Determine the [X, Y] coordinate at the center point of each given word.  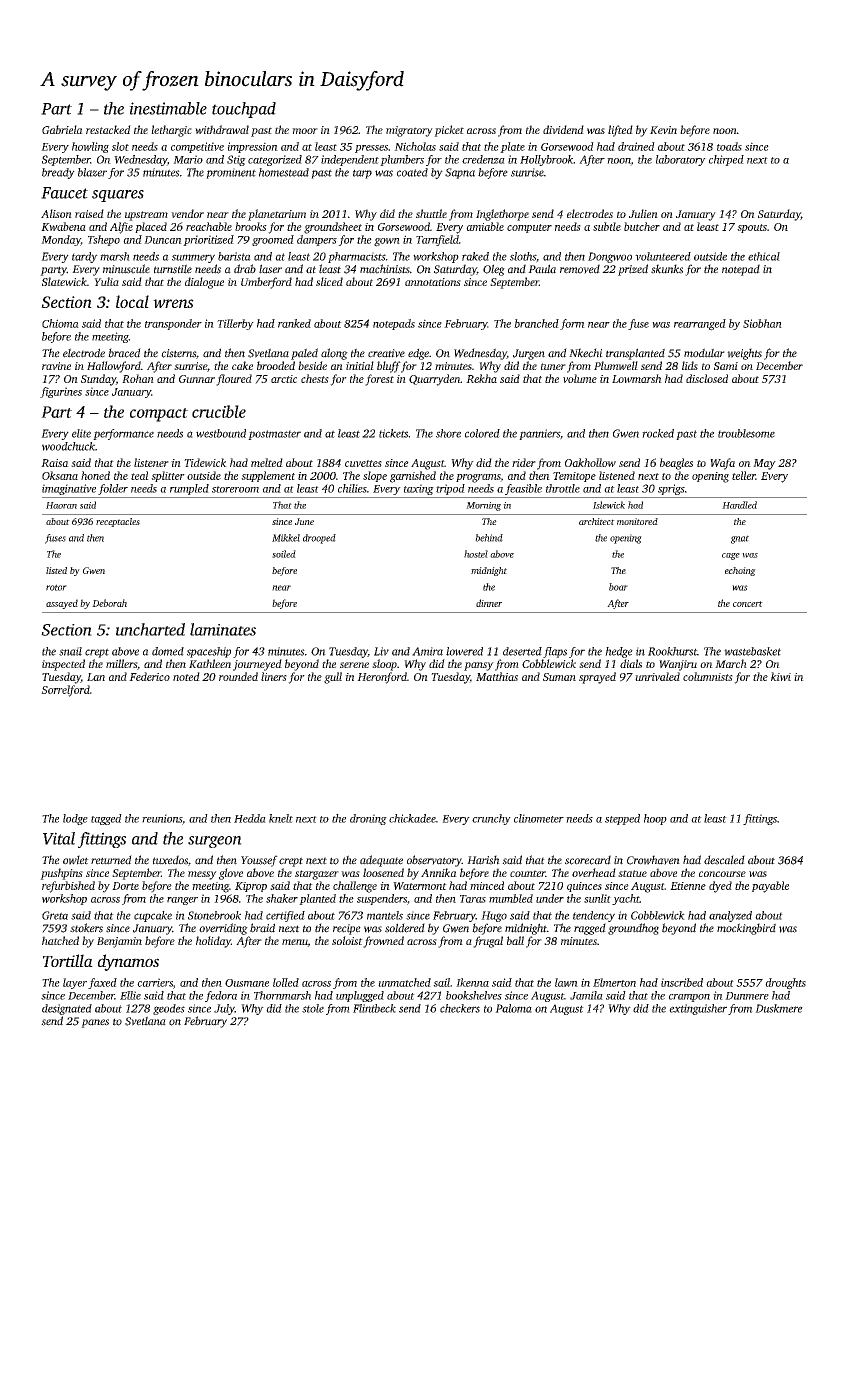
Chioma [60, 323]
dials [631, 663]
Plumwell [616, 365]
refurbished [68, 887]
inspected [63, 665]
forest [379, 380]
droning [368, 819]
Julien [643, 213]
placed [151, 227]
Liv [381, 651]
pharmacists [357, 257]
